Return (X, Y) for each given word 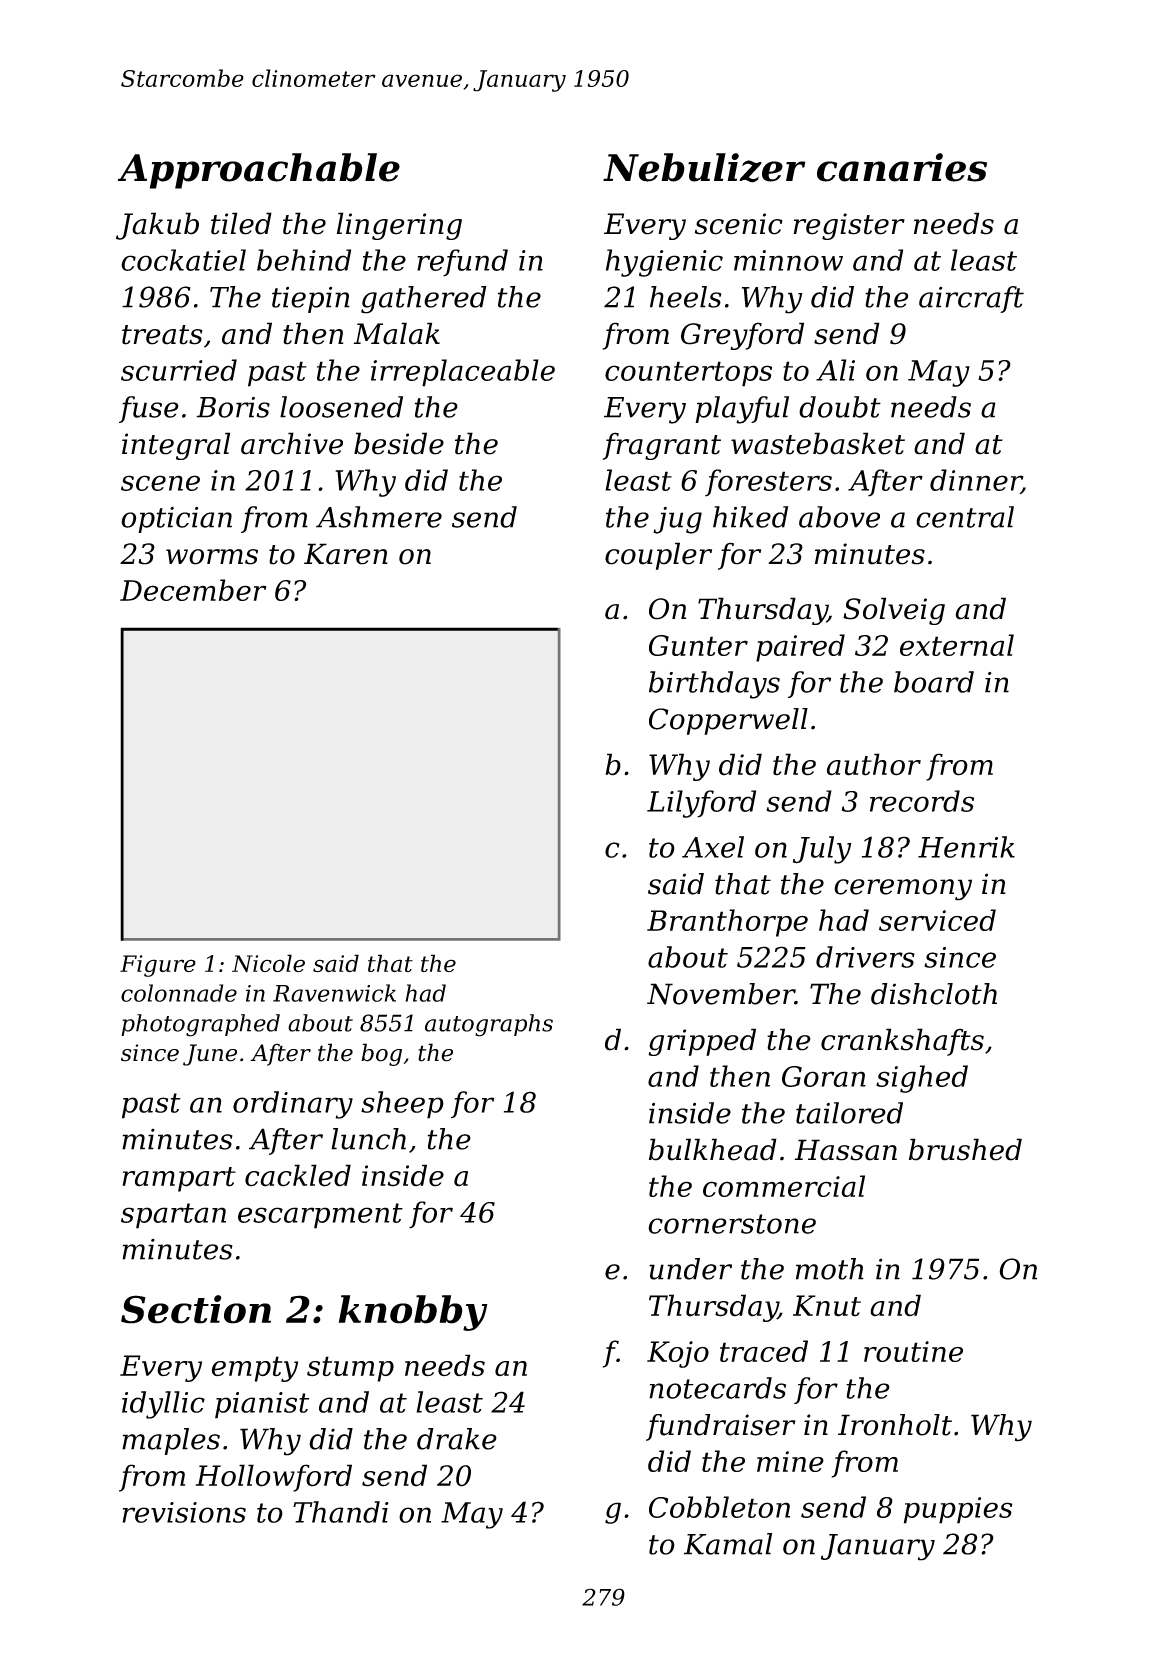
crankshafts (902, 1042)
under (690, 1269)
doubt (840, 407)
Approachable (259, 171)
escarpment (320, 1216)
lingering (399, 226)
